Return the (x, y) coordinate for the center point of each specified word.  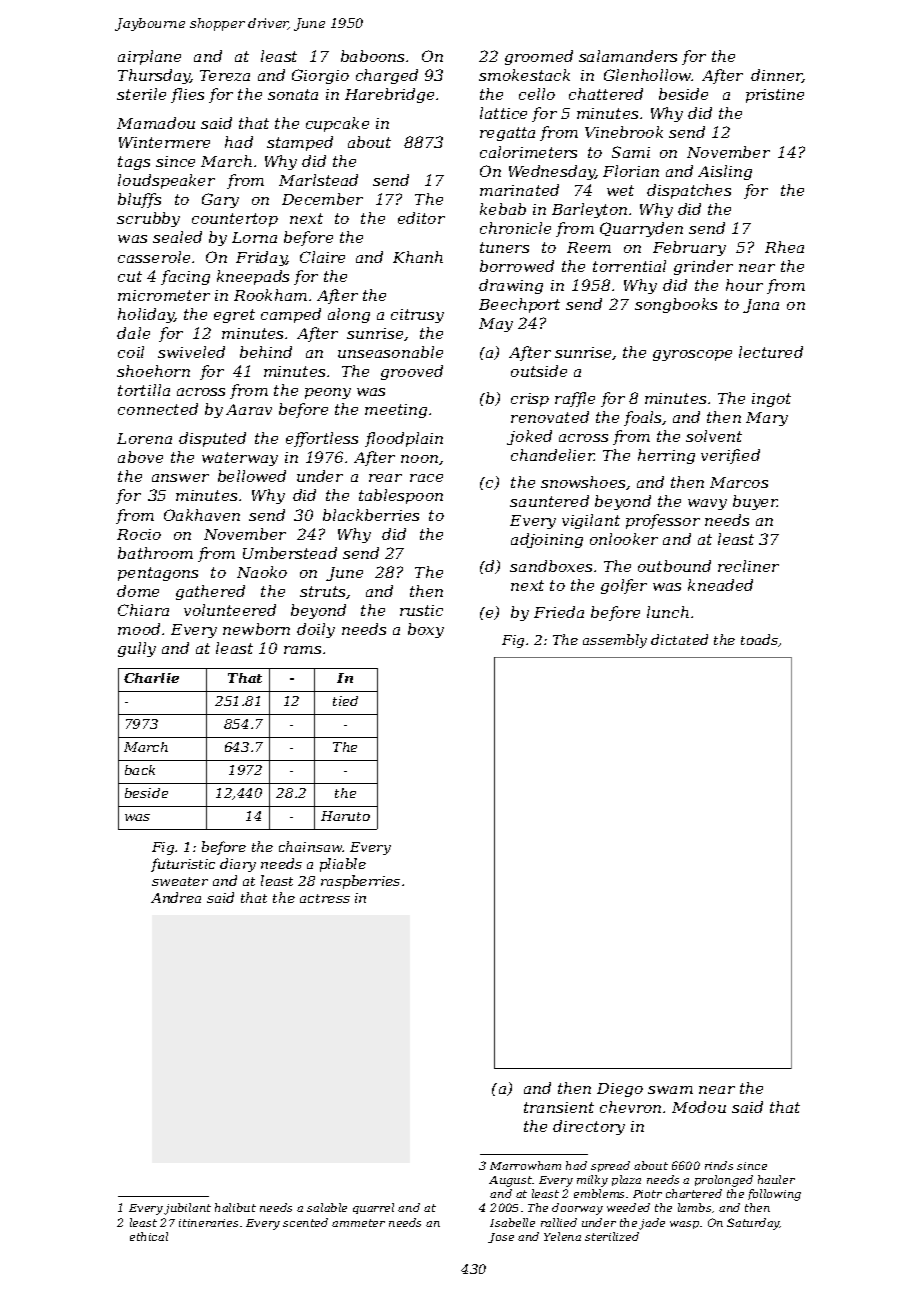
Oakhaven (202, 515)
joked (529, 437)
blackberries (371, 515)
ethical (149, 1236)
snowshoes (583, 482)
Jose (501, 1238)
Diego (620, 1090)
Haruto (345, 816)
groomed (539, 57)
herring (666, 456)
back (140, 770)
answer (180, 478)
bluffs (139, 200)
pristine (775, 96)
